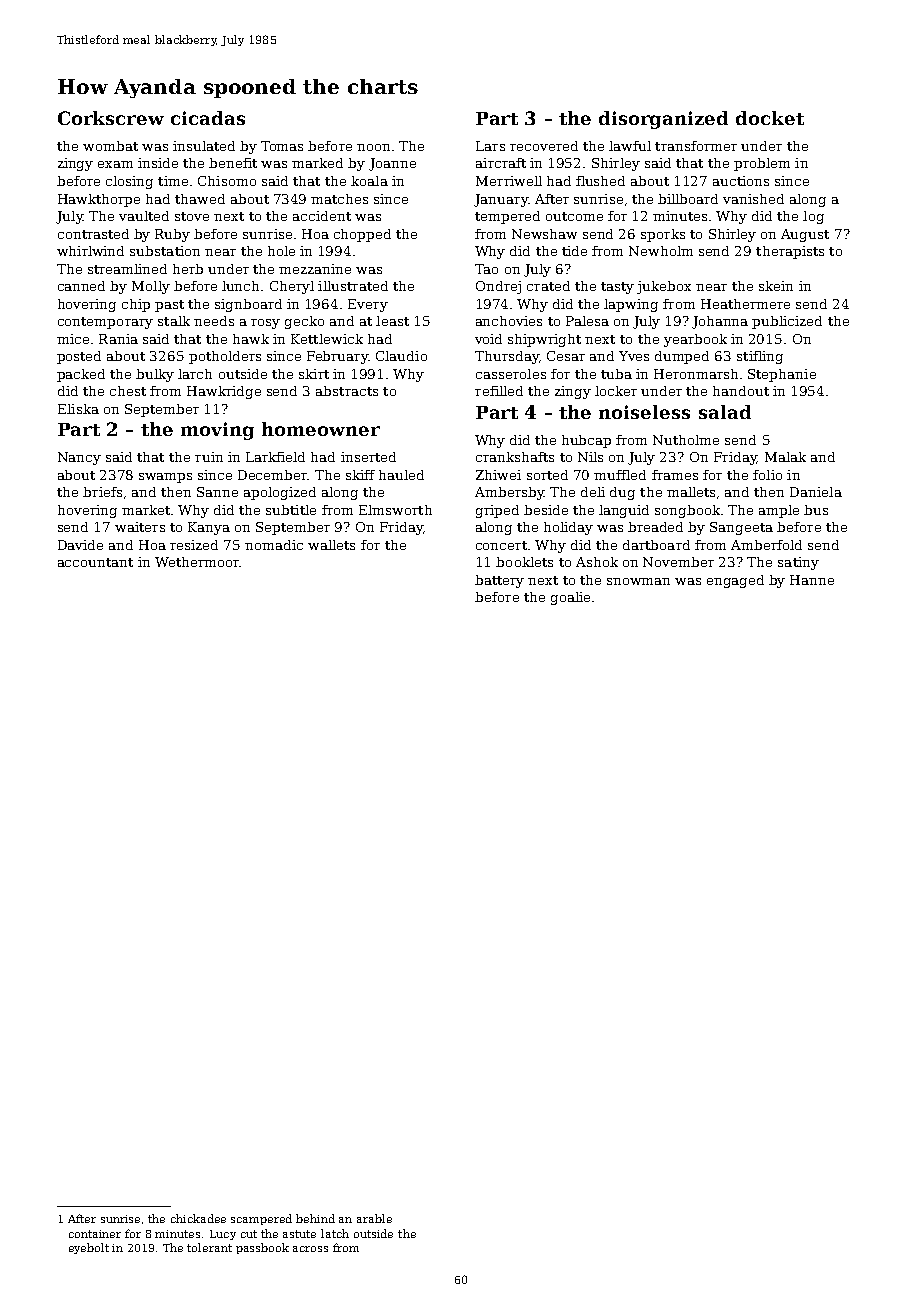  What do you see at coordinates (745, 304) in the screenshot?
I see `Heathermere` at bounding box center [745, 304].
